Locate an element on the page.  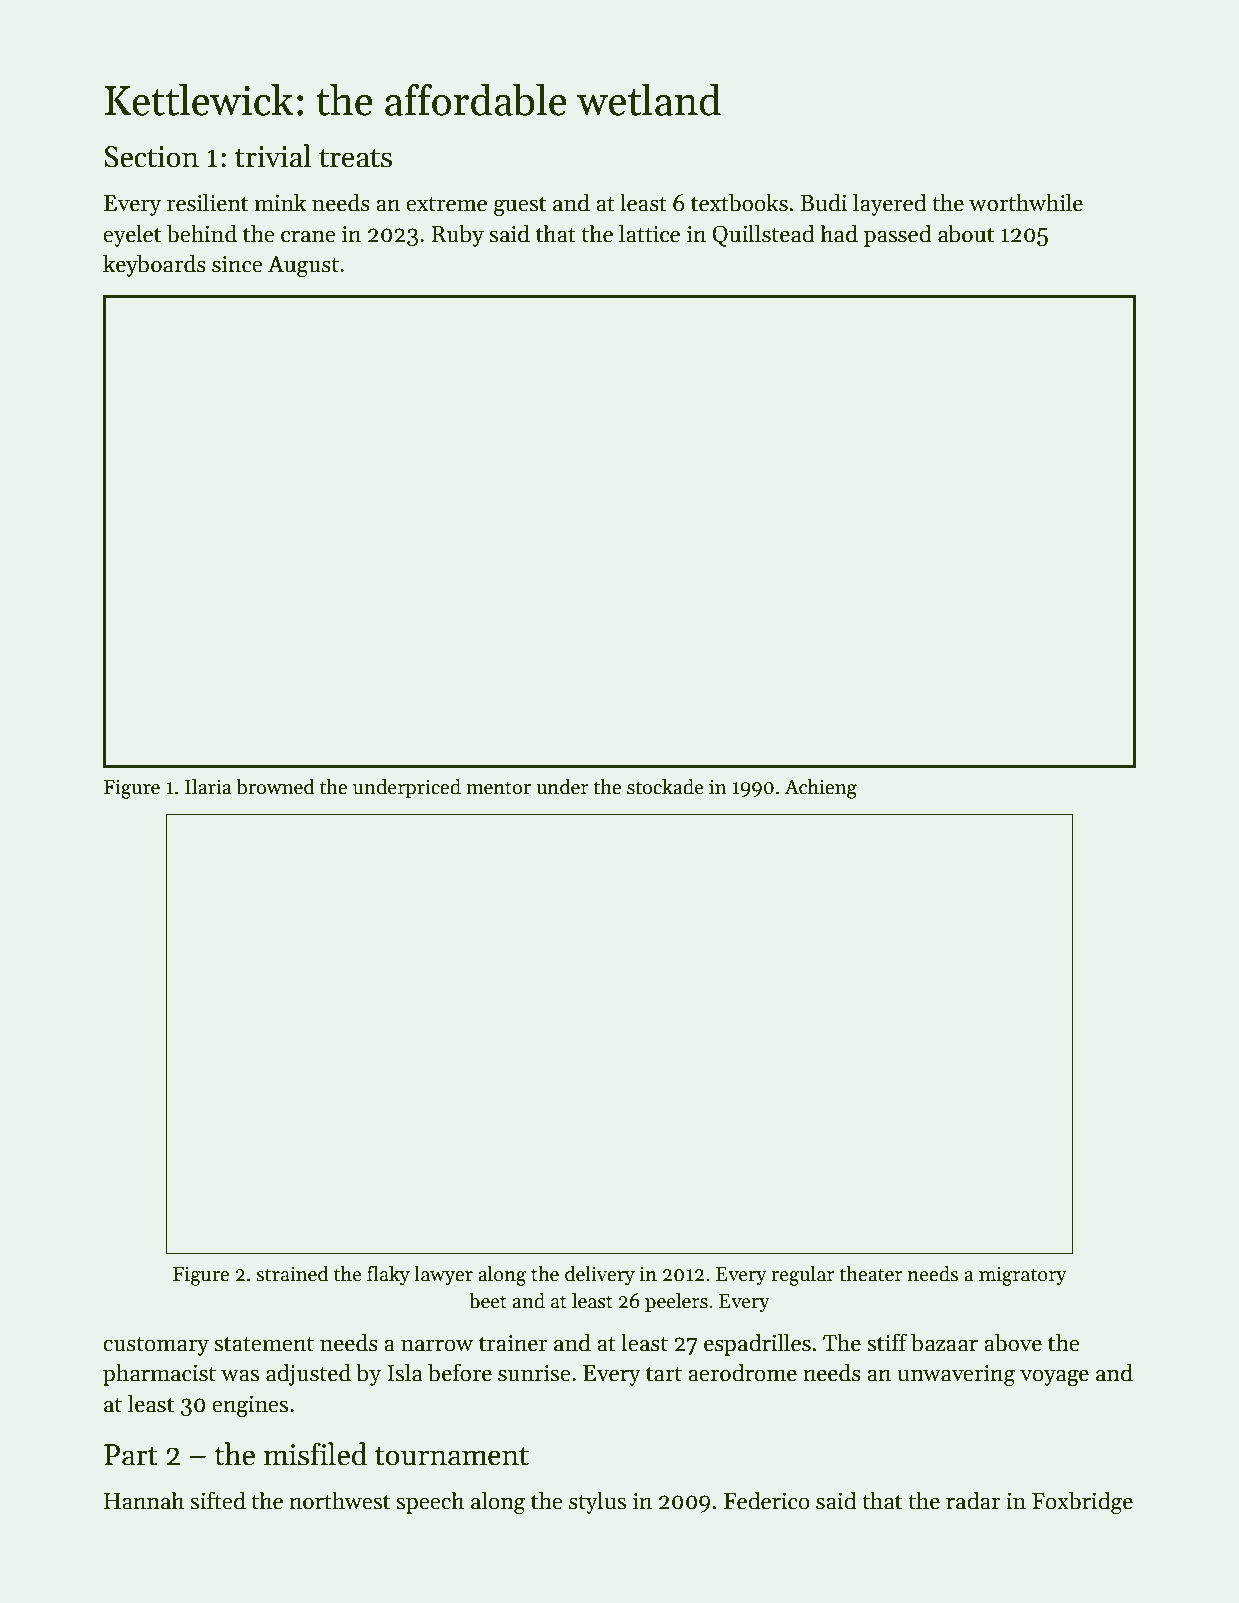
speech is located at coordinates (430, 1502).
